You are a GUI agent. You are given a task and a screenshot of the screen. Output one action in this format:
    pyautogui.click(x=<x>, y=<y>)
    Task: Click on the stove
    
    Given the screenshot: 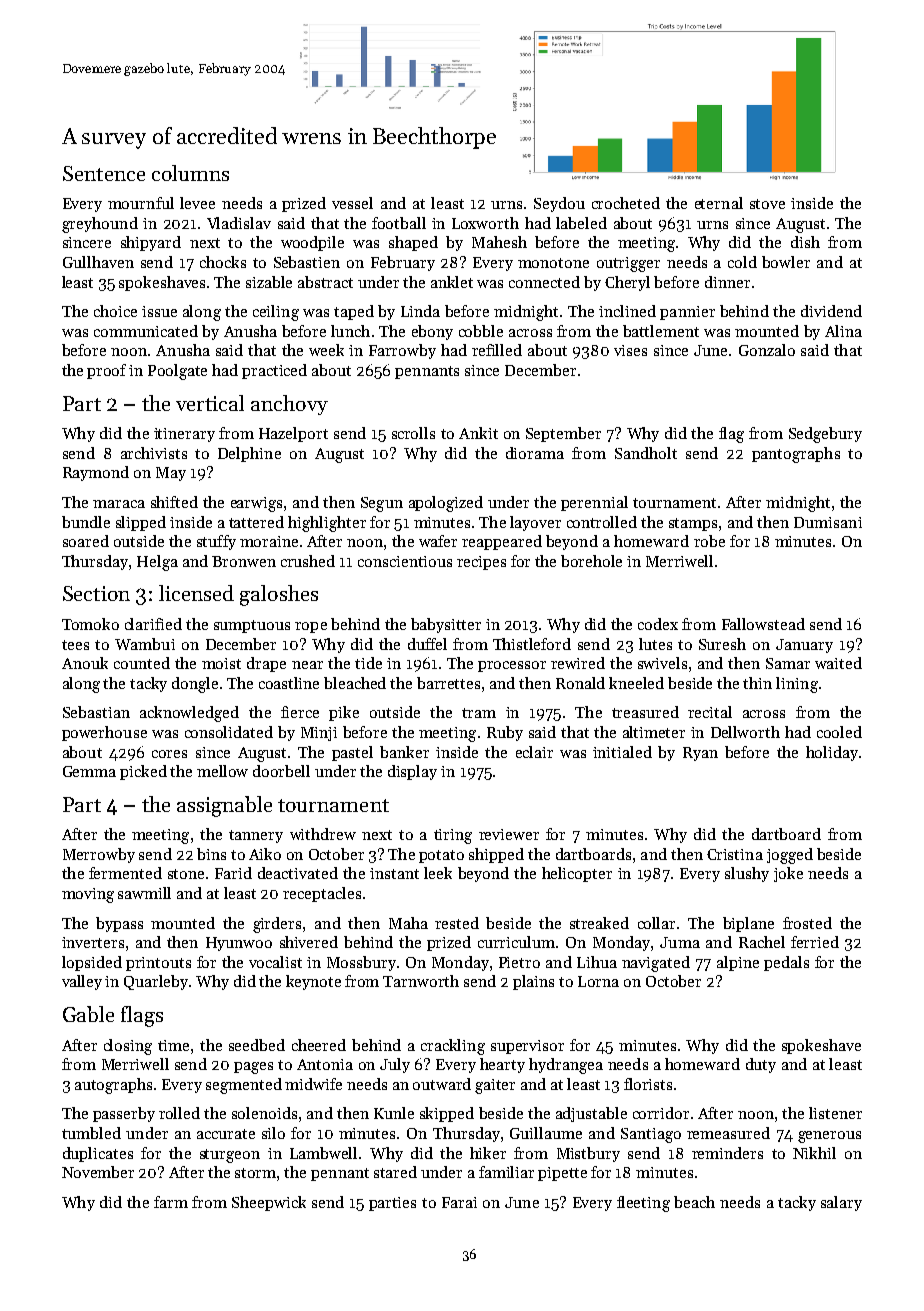 What is the action you would take?
    pyautogui.click(x=767, y=204)
